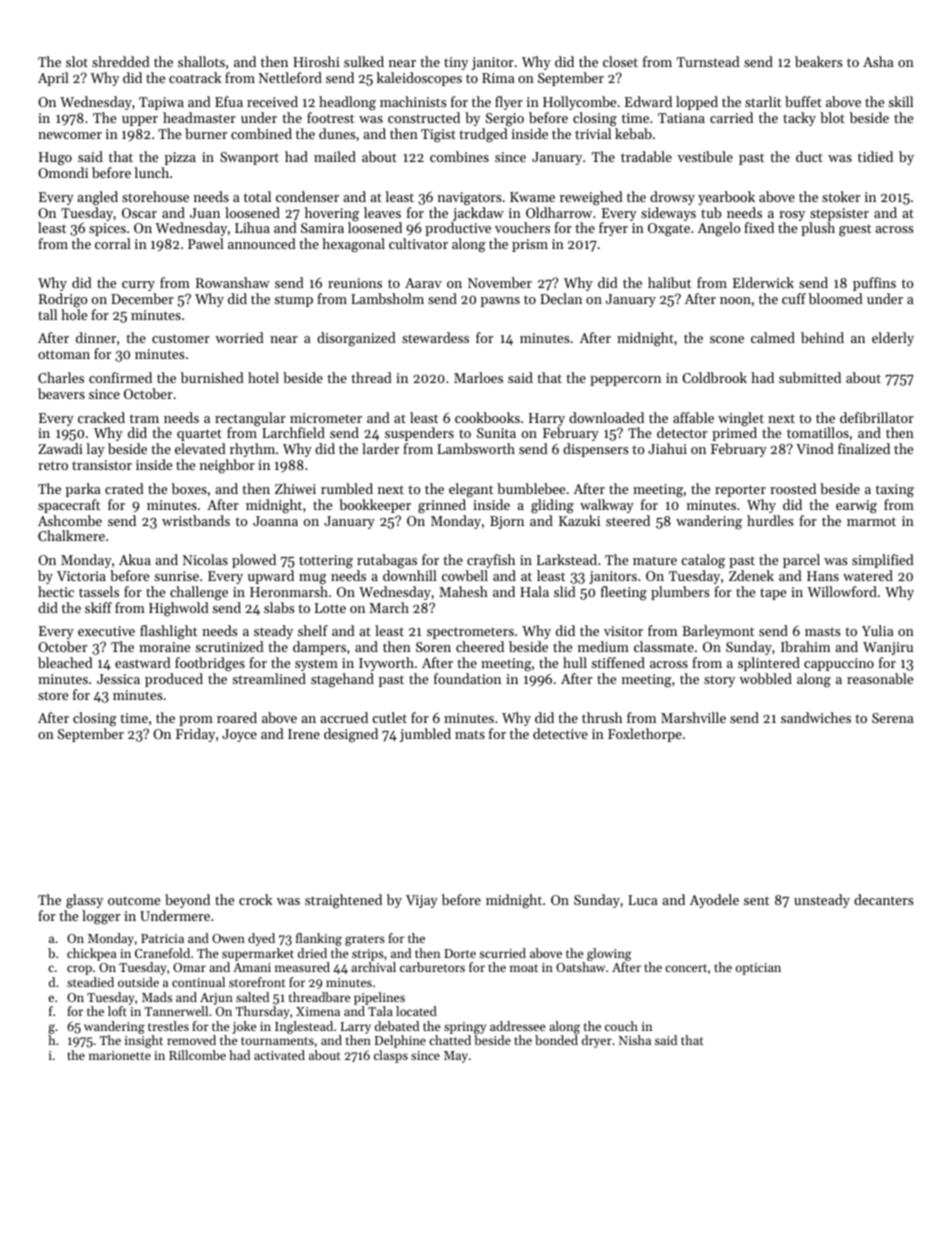 This screenshot has height=1233, width=952. Describe the element at coordinates (818, 61) in the screenshot. I see `beakers` at that location.
